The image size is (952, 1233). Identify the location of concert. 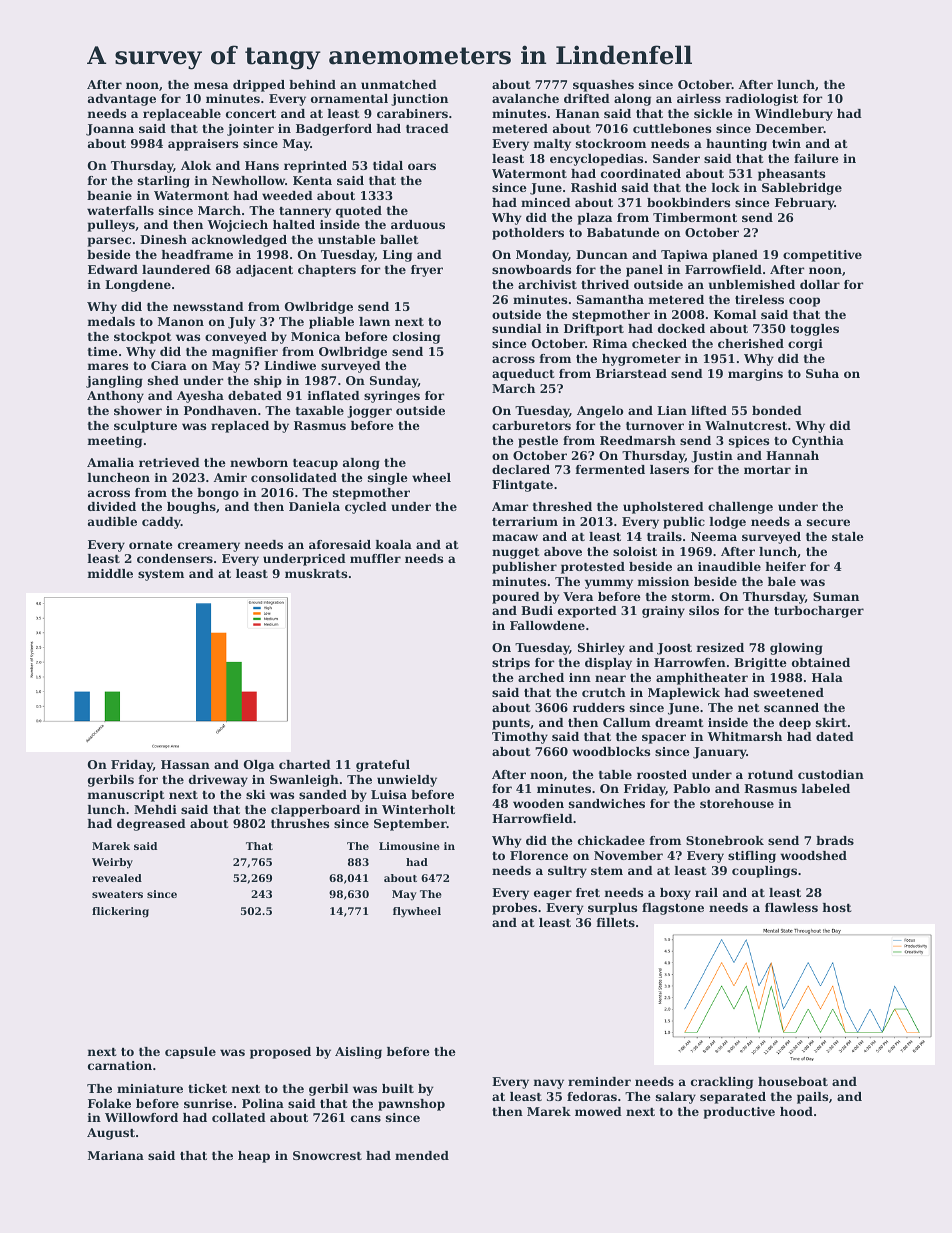
(251, 114).
